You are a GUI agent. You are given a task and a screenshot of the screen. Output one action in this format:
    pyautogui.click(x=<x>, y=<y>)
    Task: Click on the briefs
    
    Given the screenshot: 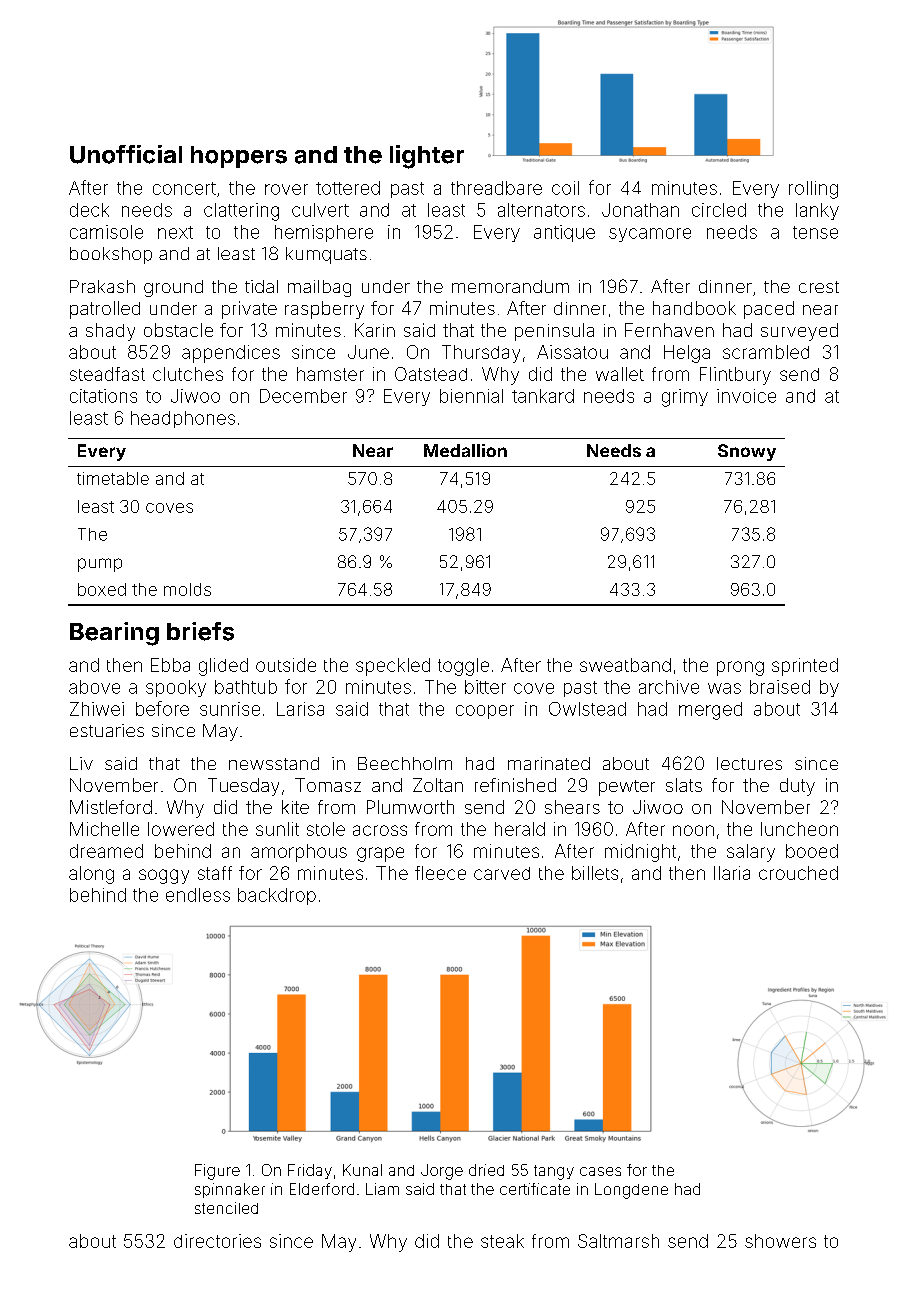 What is the action you would take?
    pyautogui.click(x=200, y=631)
